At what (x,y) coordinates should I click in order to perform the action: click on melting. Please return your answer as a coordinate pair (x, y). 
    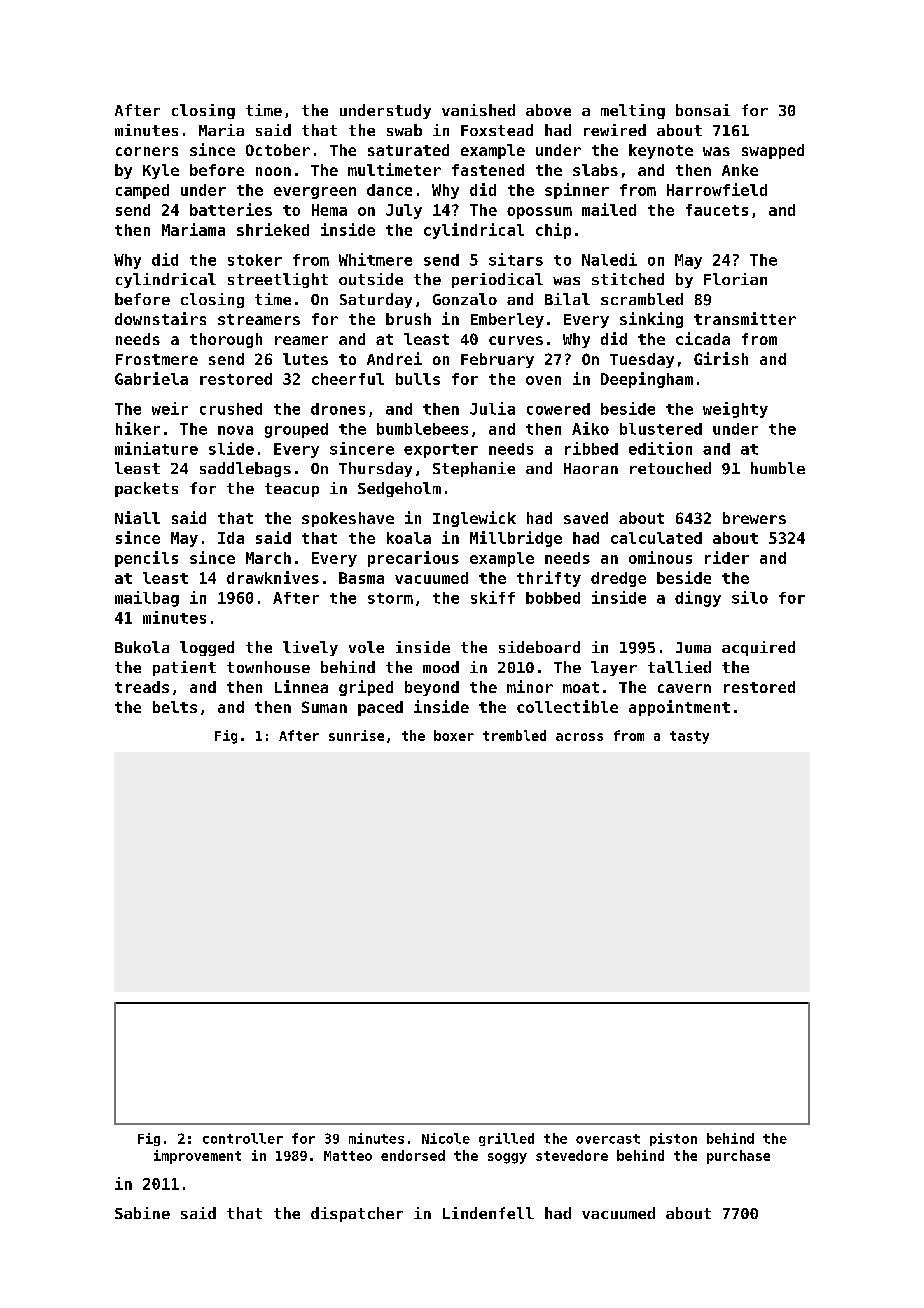
    Looking at the image, I should click on (633, 111).
